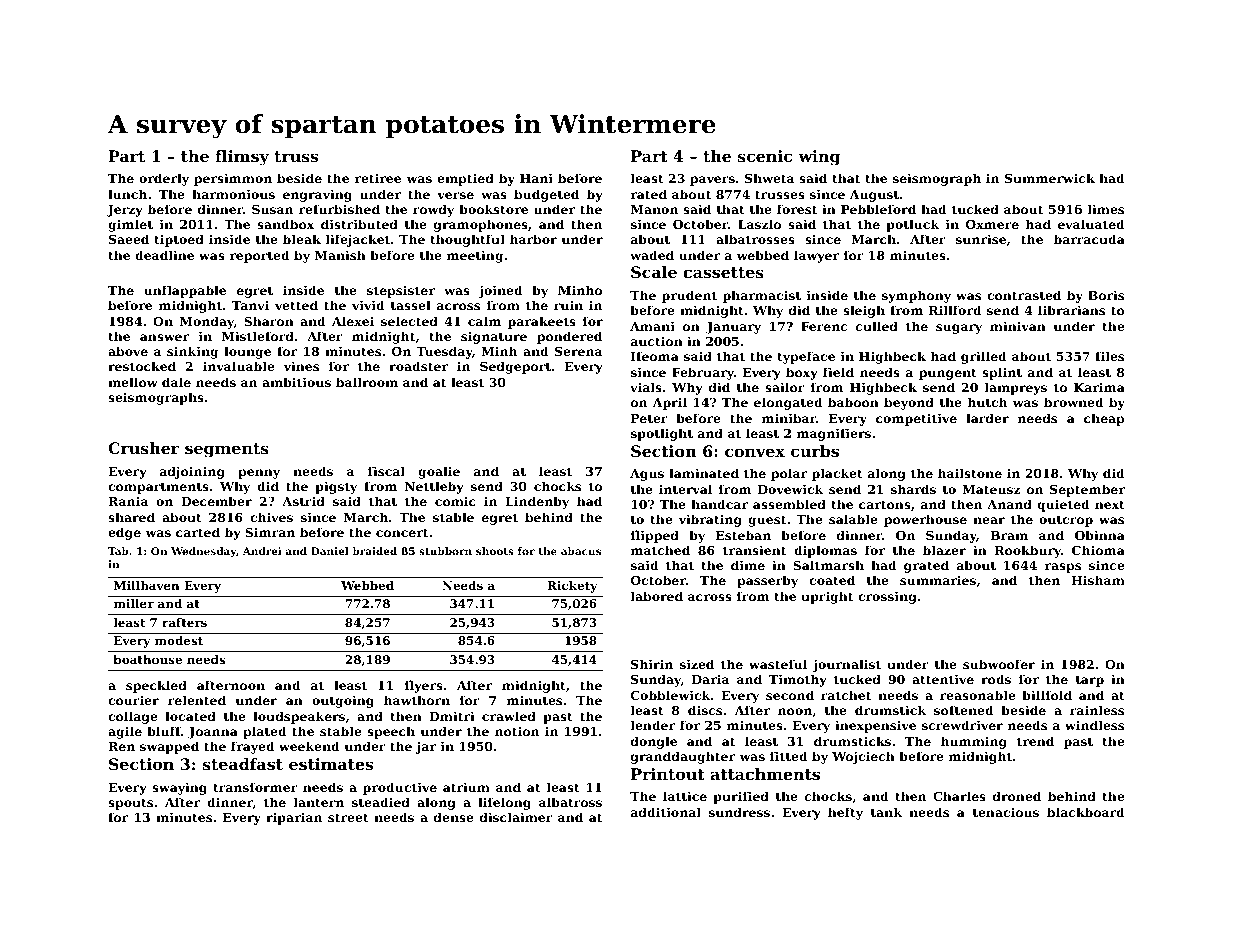  What do you see at coordinates (144, 448) in the screenshot?
I see `Crusher` at bounding box center [144, 448].
